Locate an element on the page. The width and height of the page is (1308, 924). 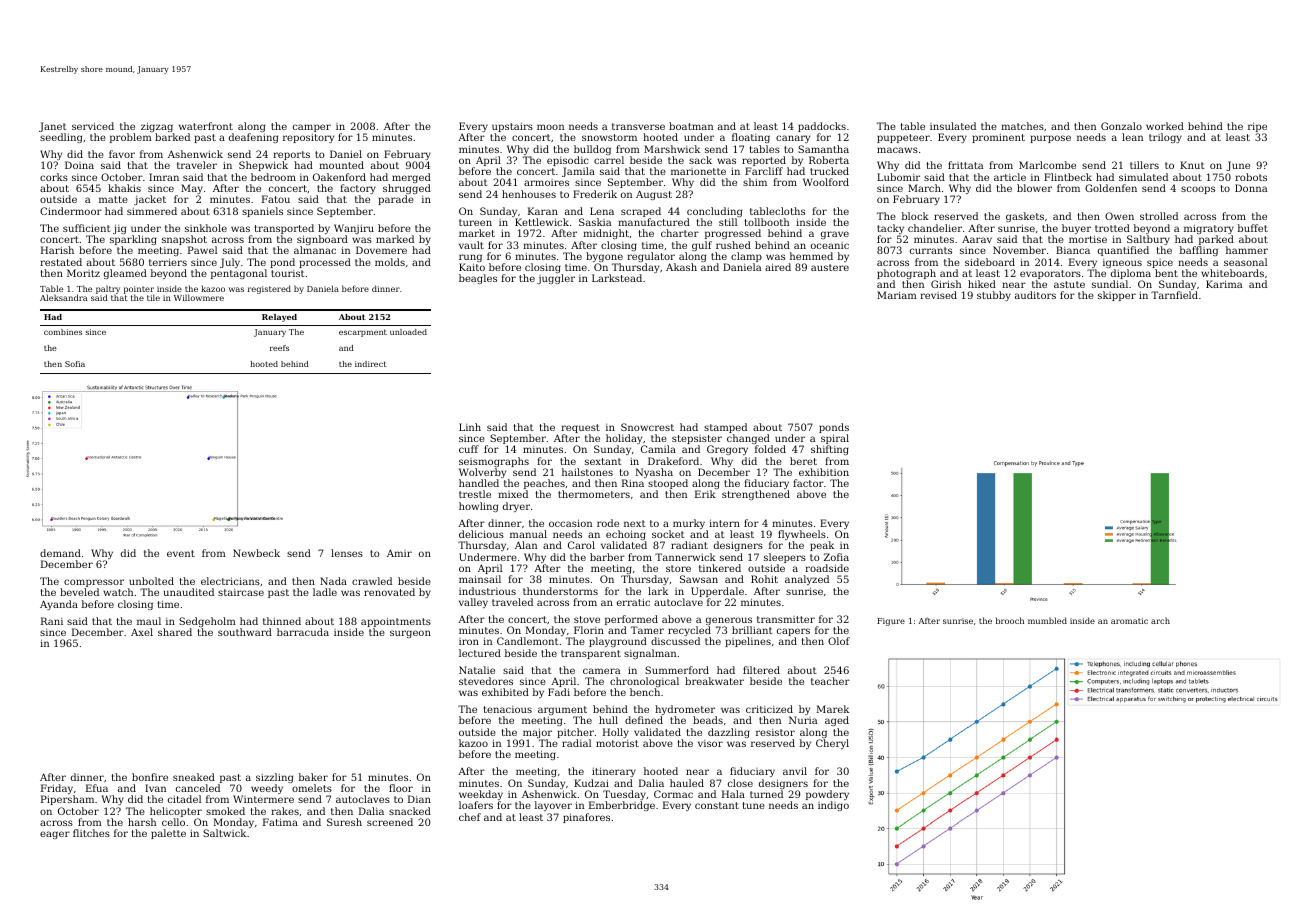
aged is located at coordinates (837, 721).
